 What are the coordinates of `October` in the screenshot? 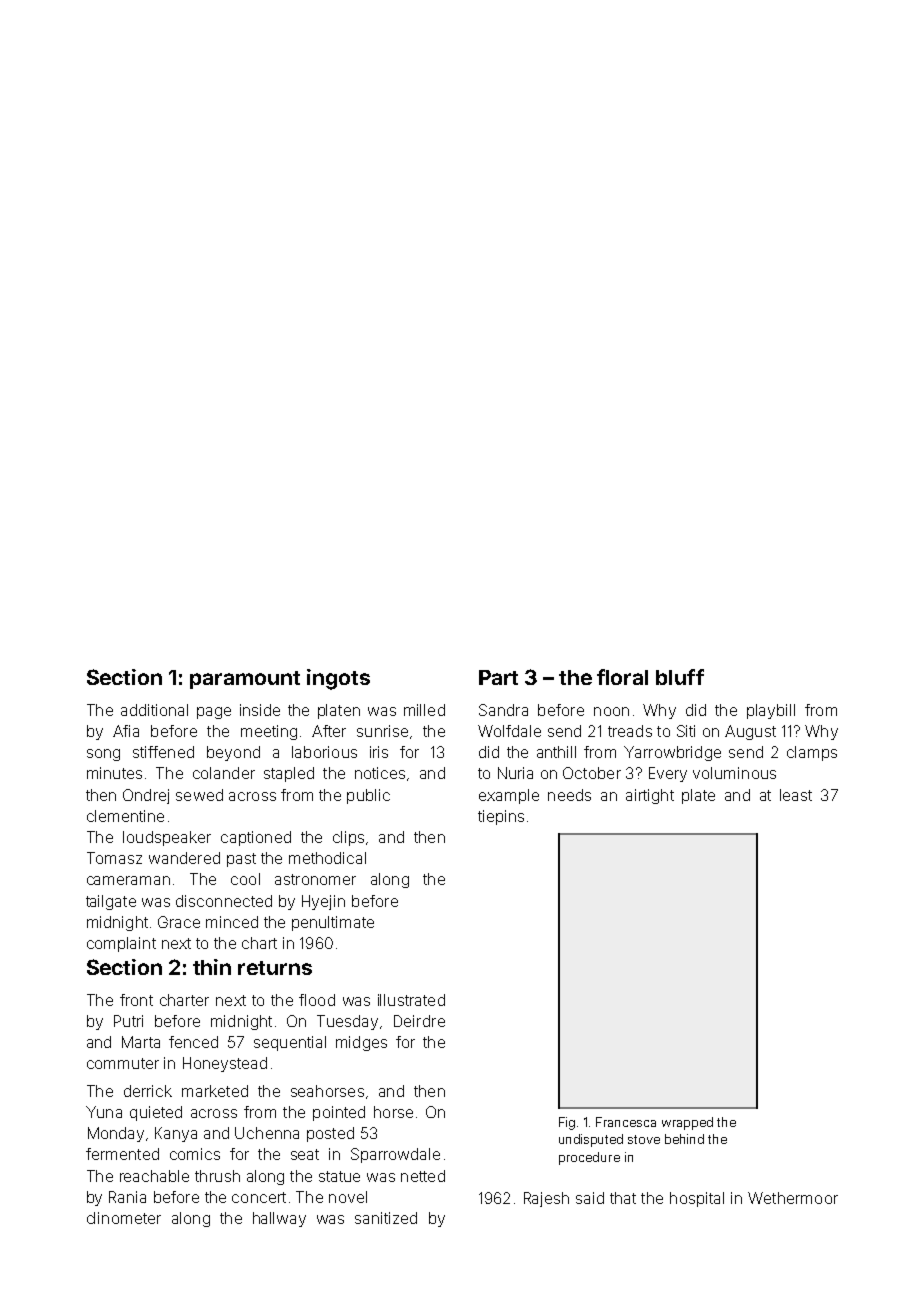 It's located at (592, 773).
